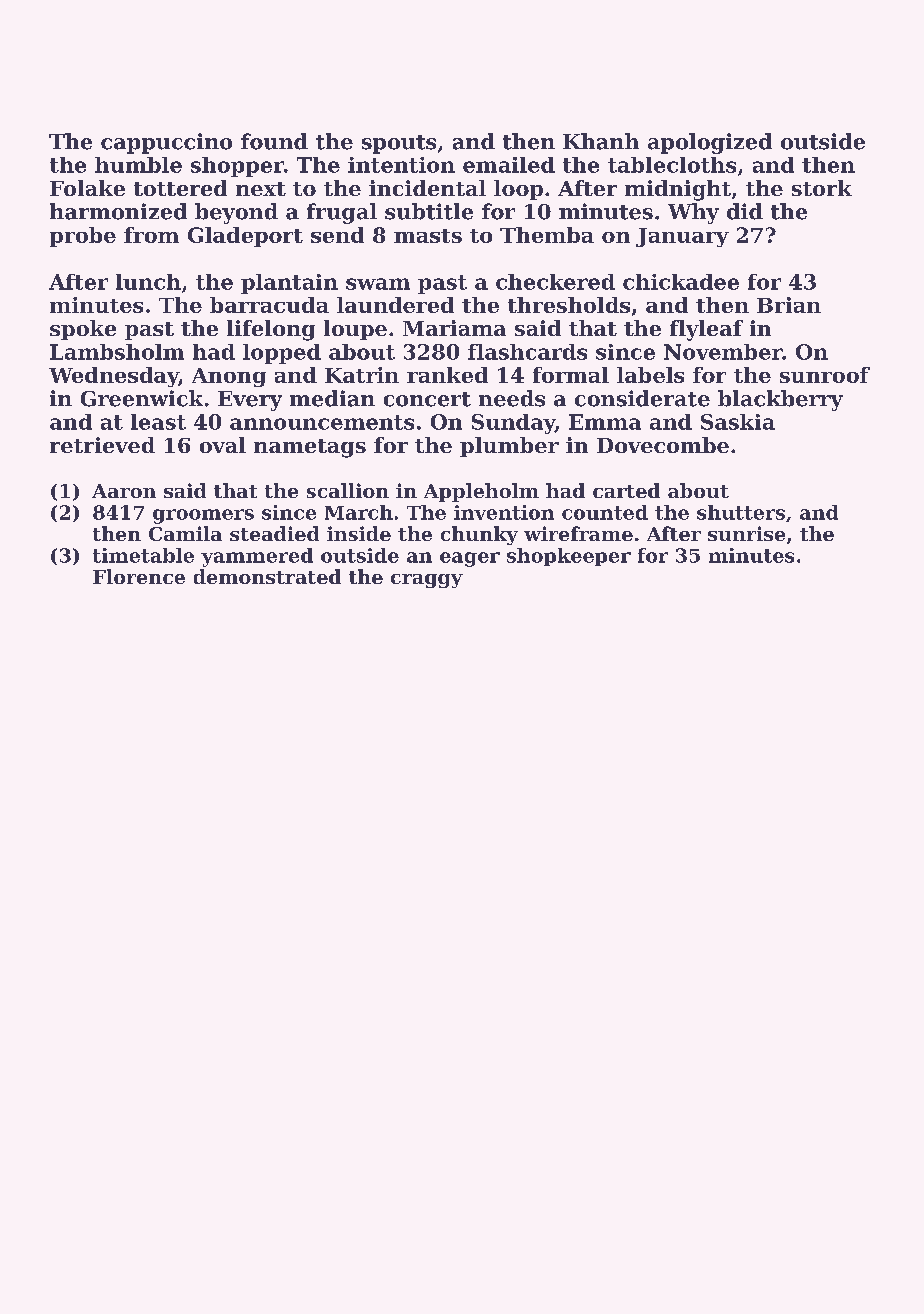 The image size is (924, 1314). I want to click on Folake, so click(87, 188).
